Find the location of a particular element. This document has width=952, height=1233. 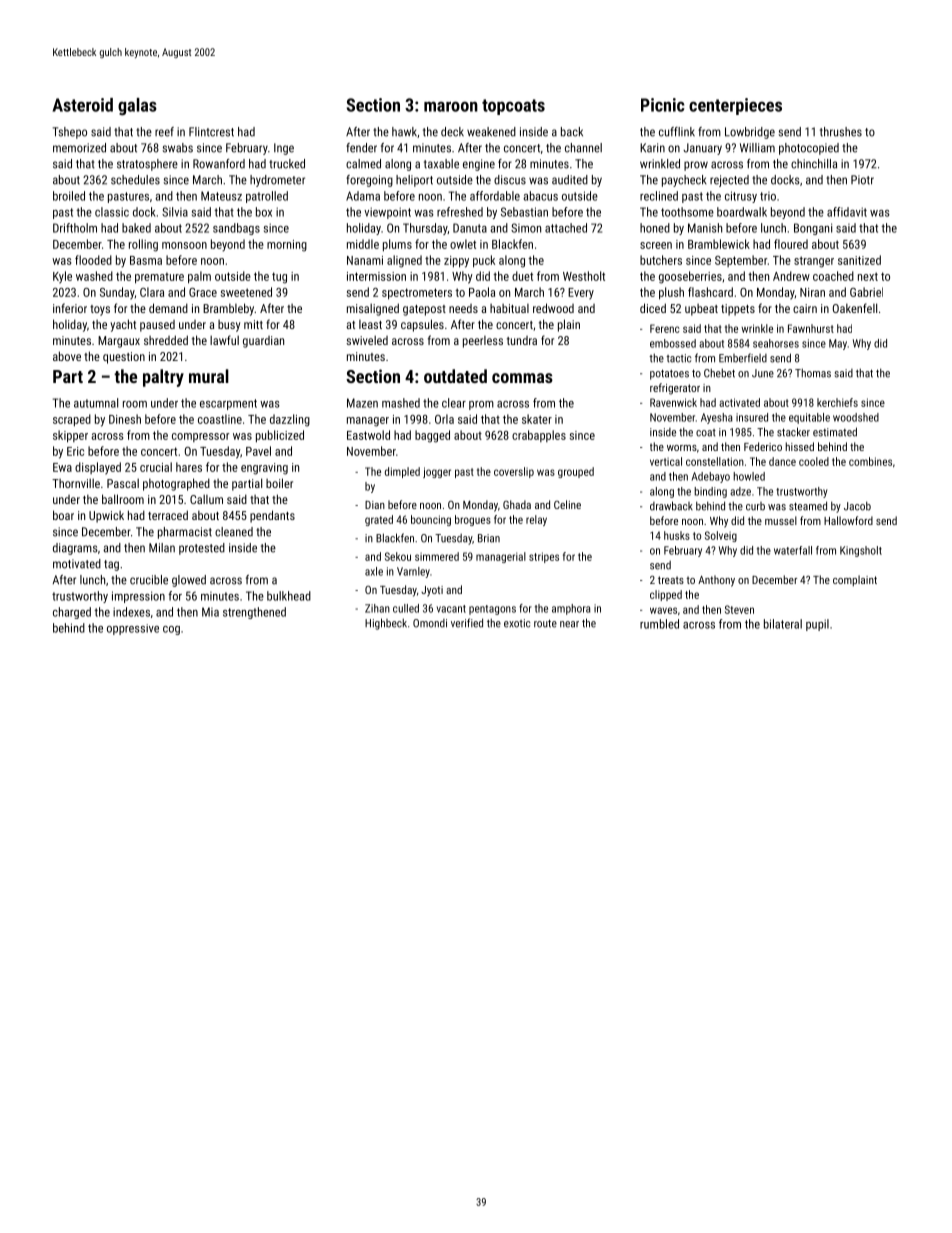

classic is located at coordinates (112, 212).
